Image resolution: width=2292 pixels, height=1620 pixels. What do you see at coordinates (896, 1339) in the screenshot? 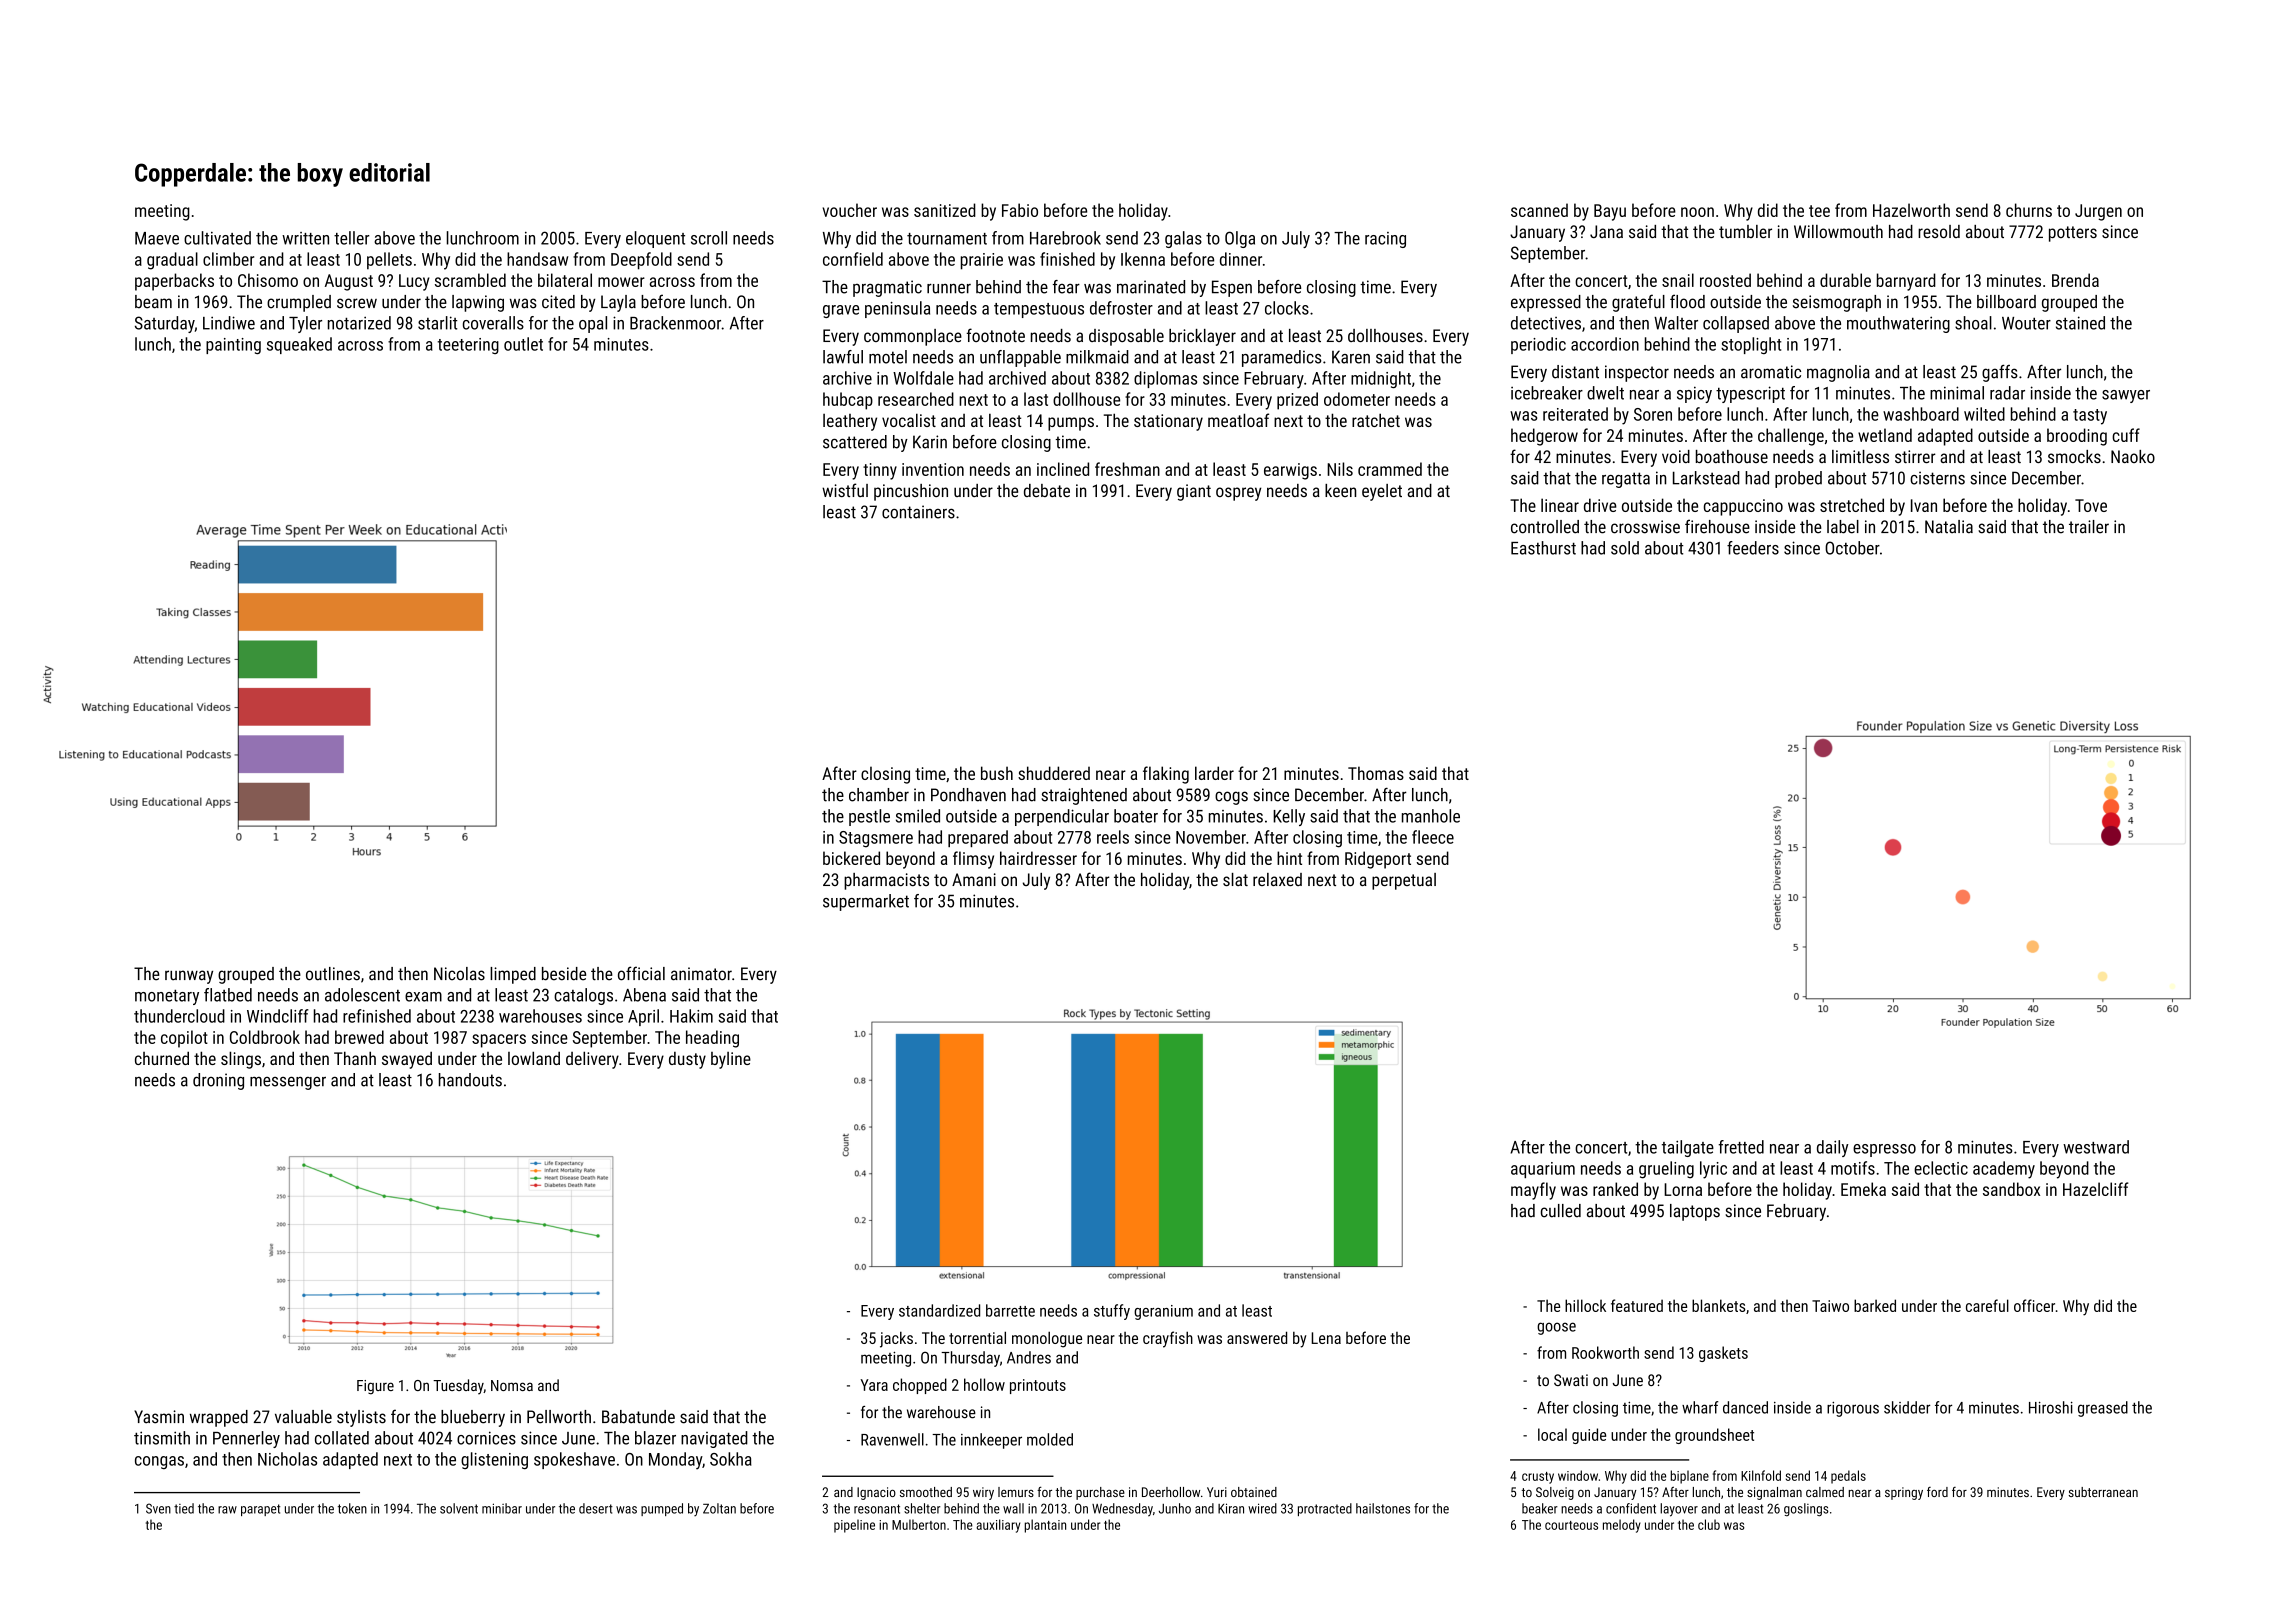
I see `jacks` at bounding box center [896, 1339].
